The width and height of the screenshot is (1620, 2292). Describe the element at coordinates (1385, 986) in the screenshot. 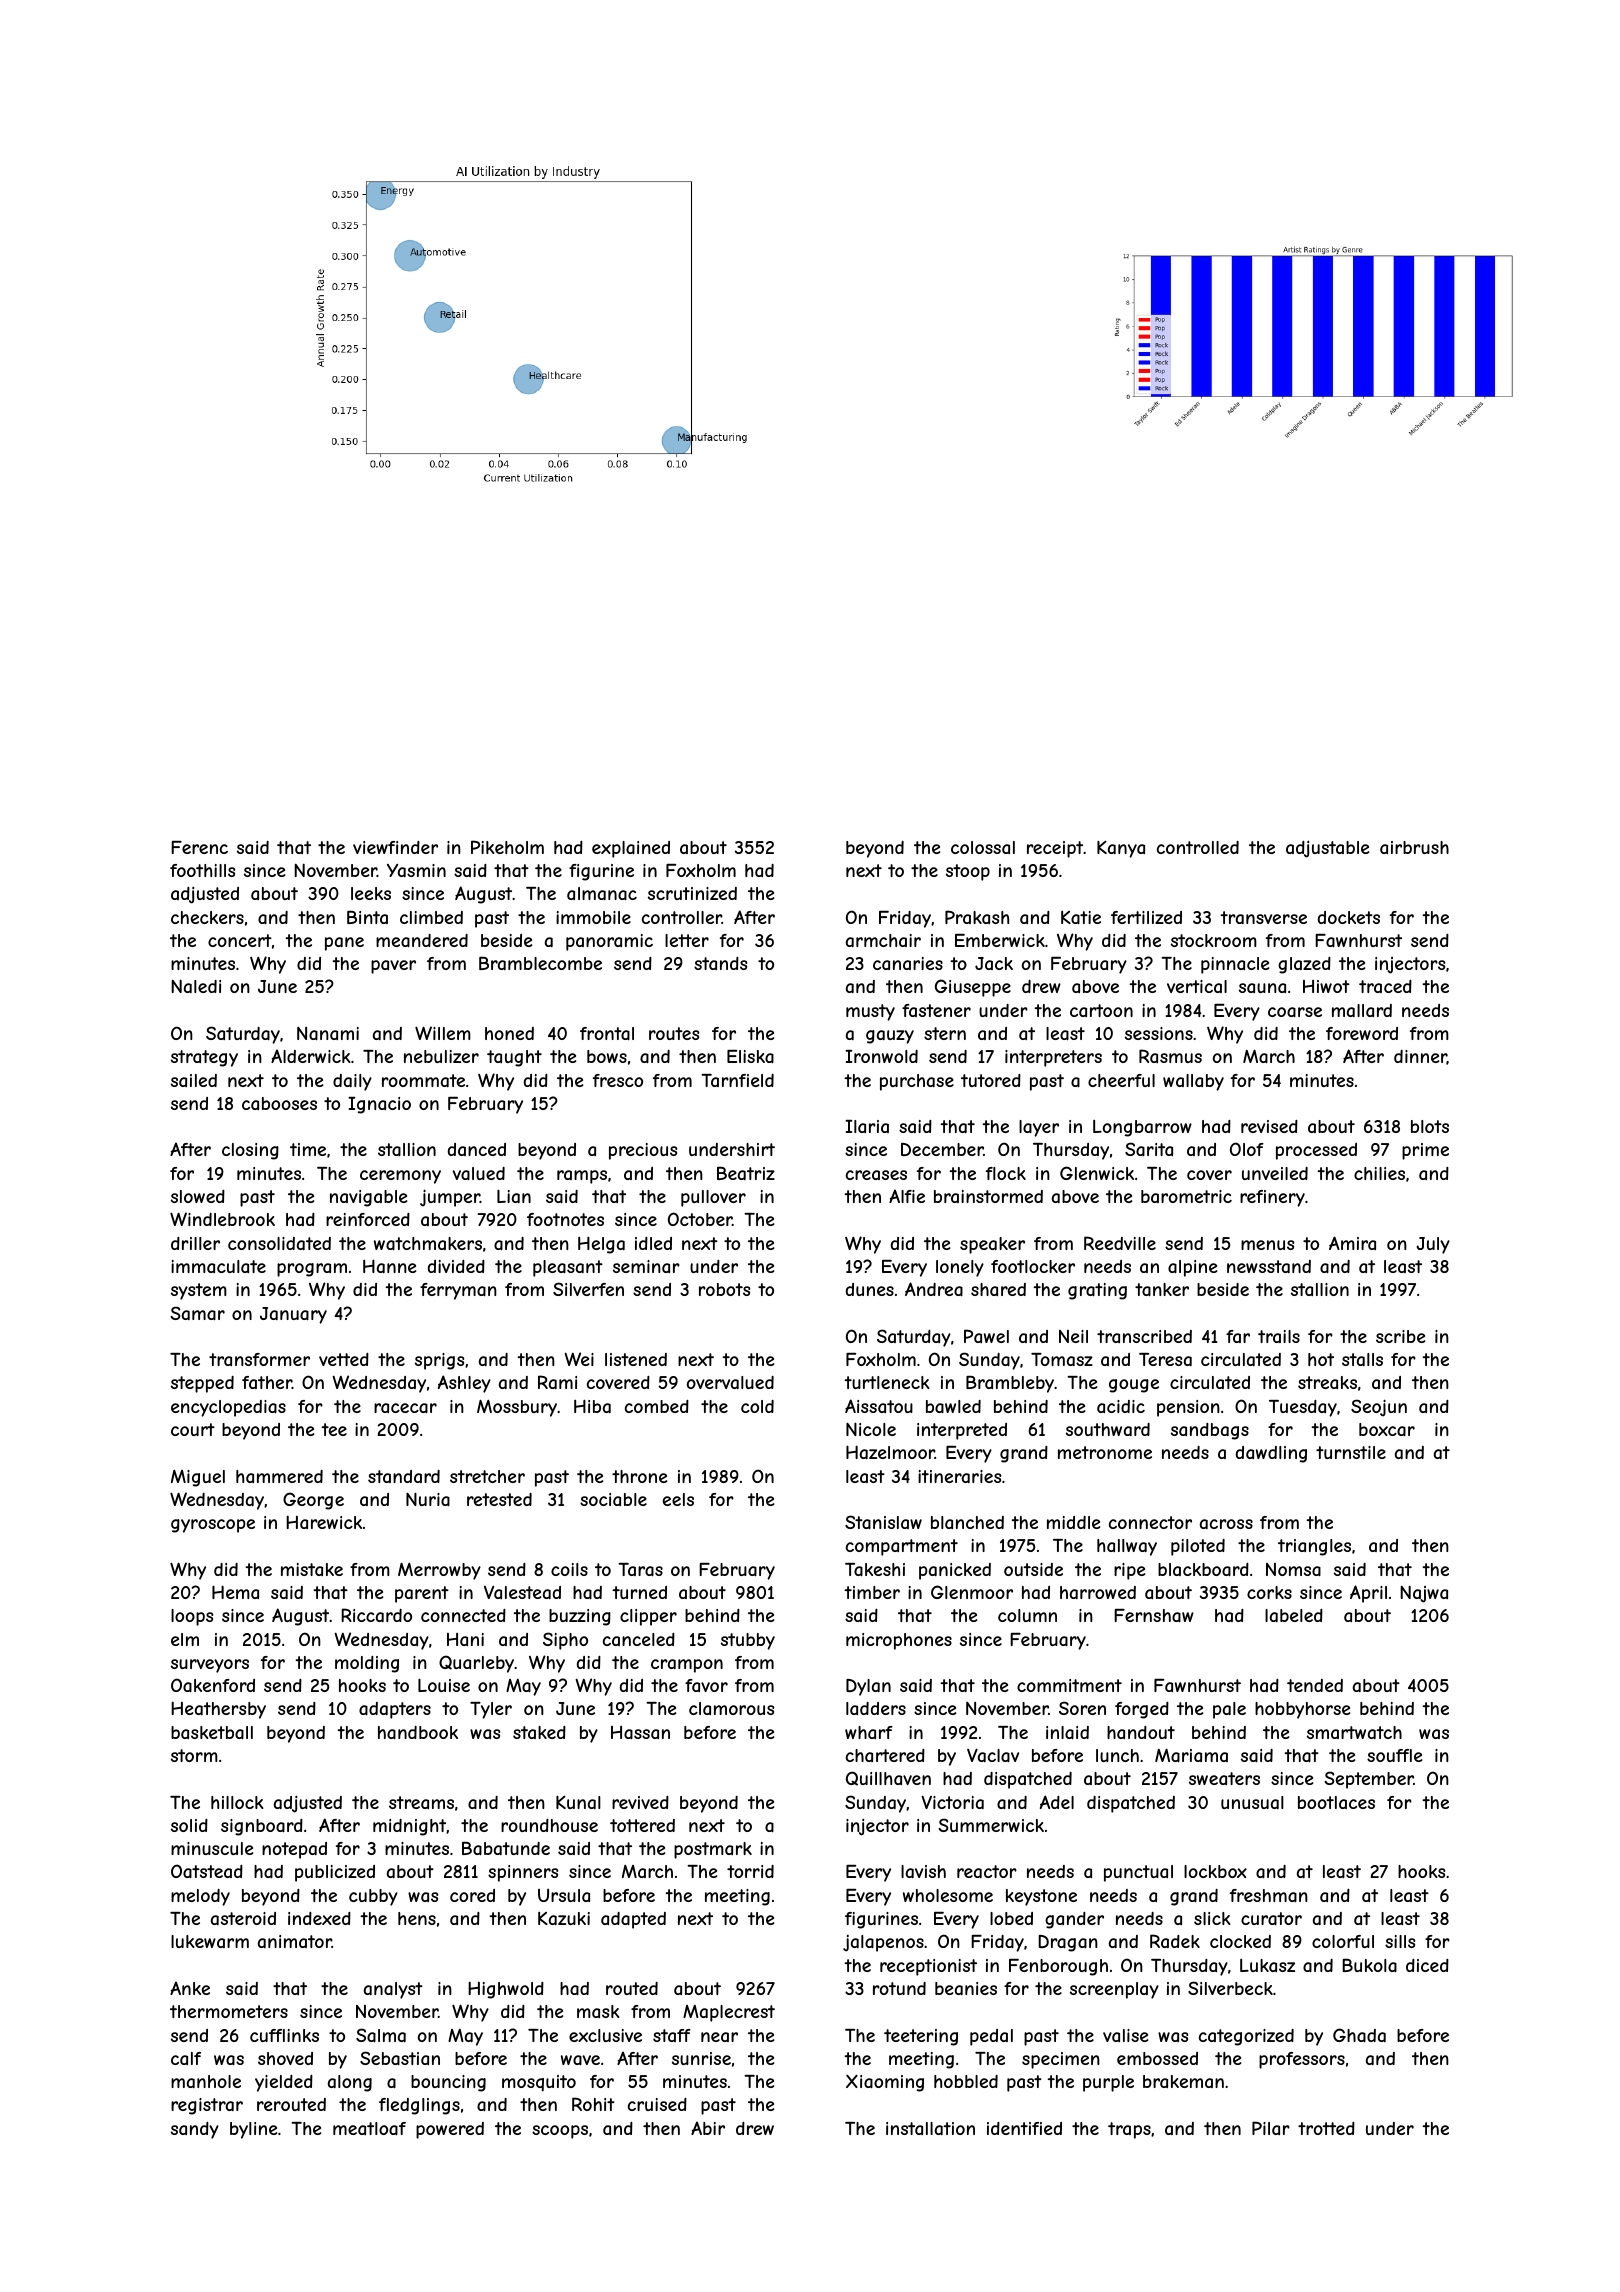

I see `traced` at that location.
